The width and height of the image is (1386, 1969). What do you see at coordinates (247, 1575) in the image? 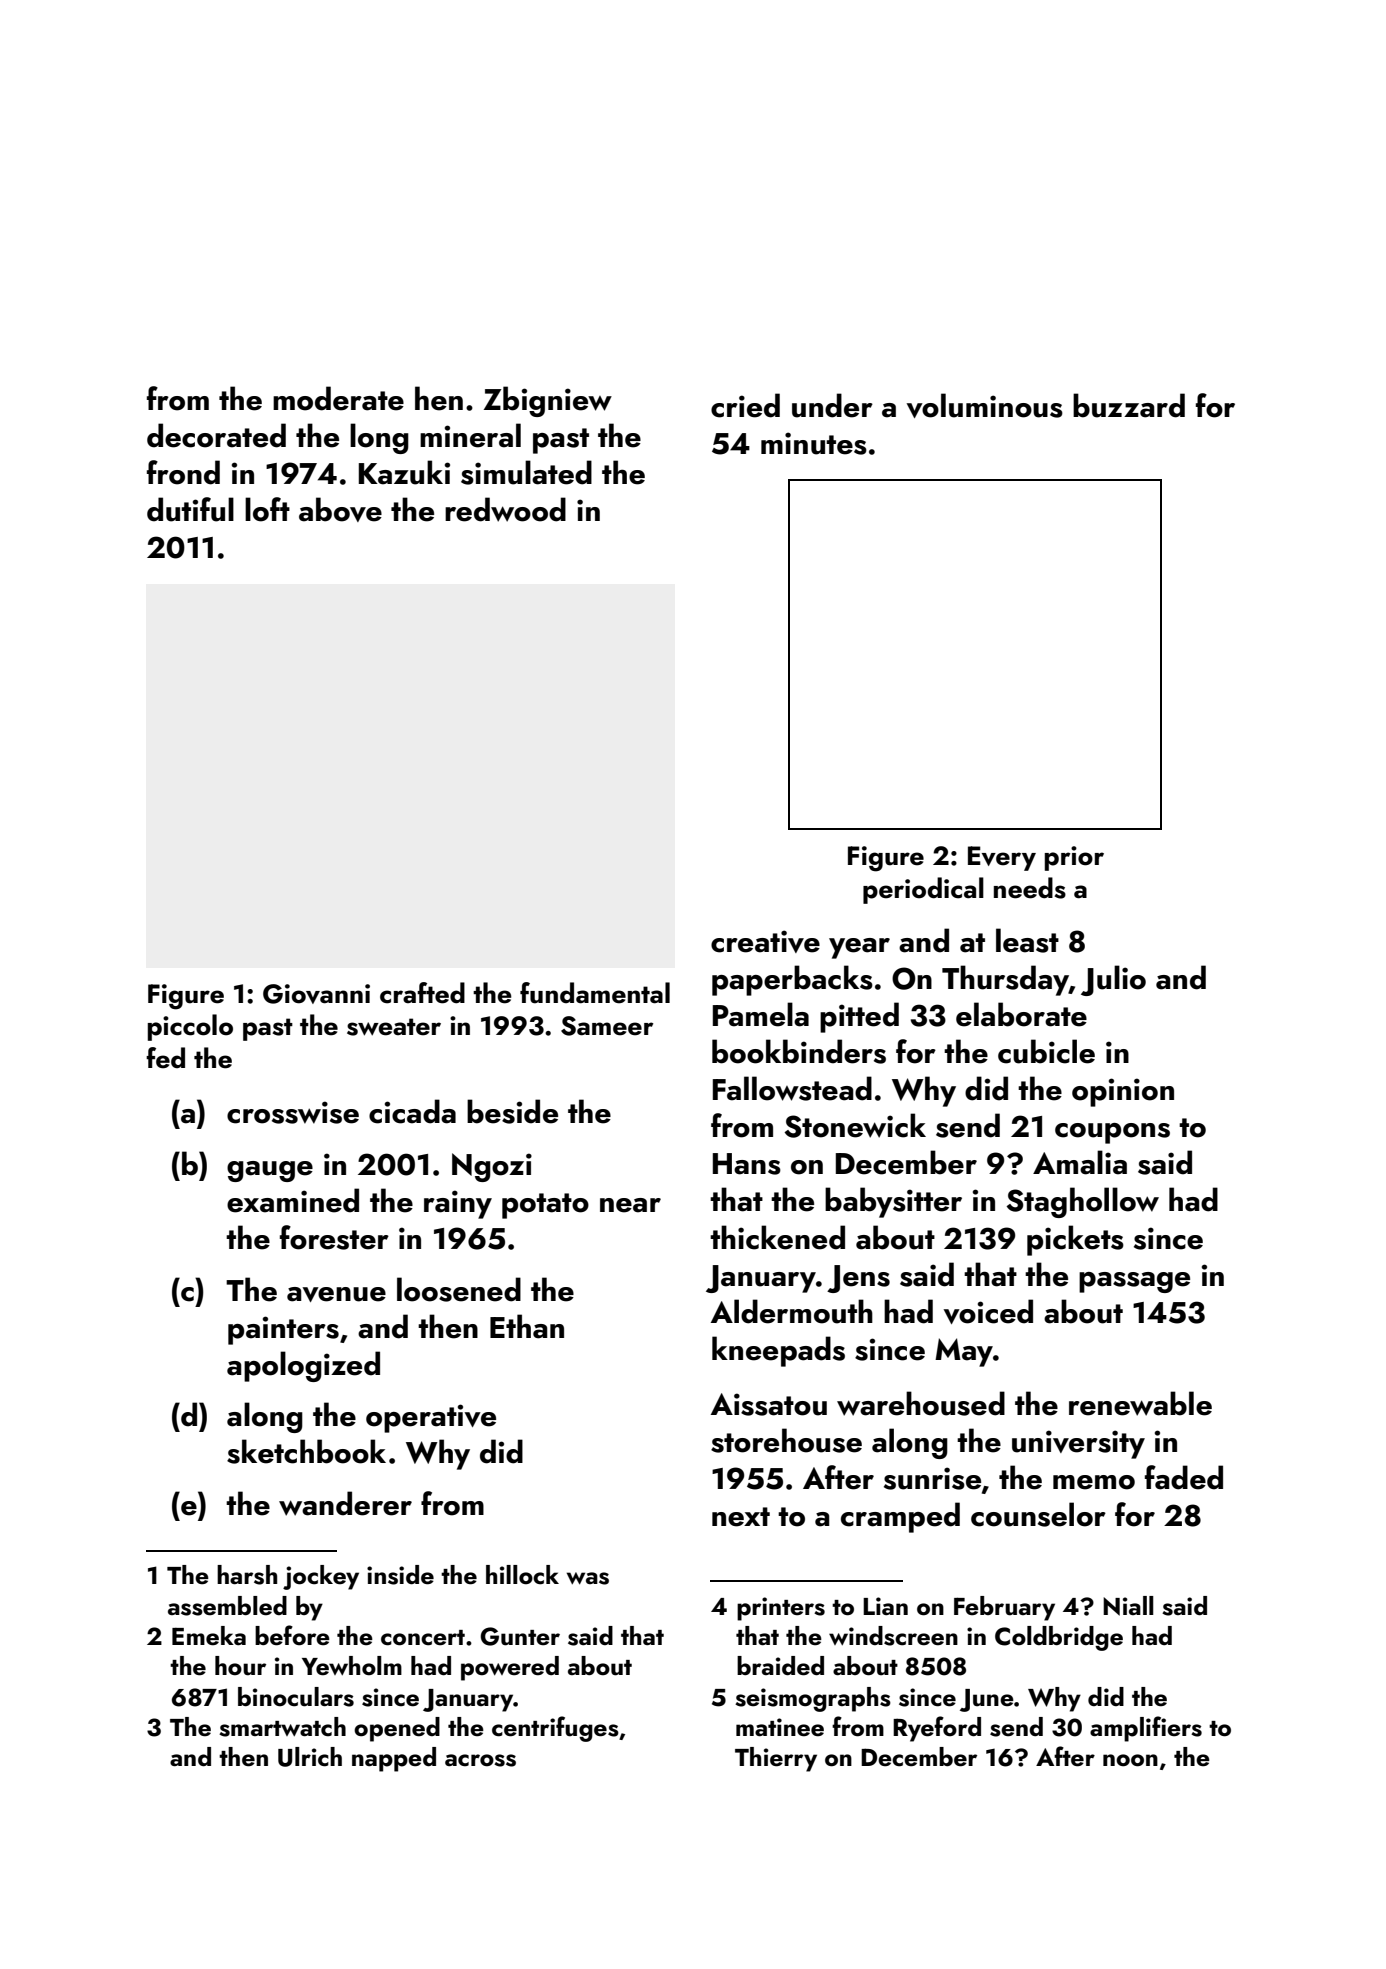
I see `harsh` at bounding box center [247, 1575].
